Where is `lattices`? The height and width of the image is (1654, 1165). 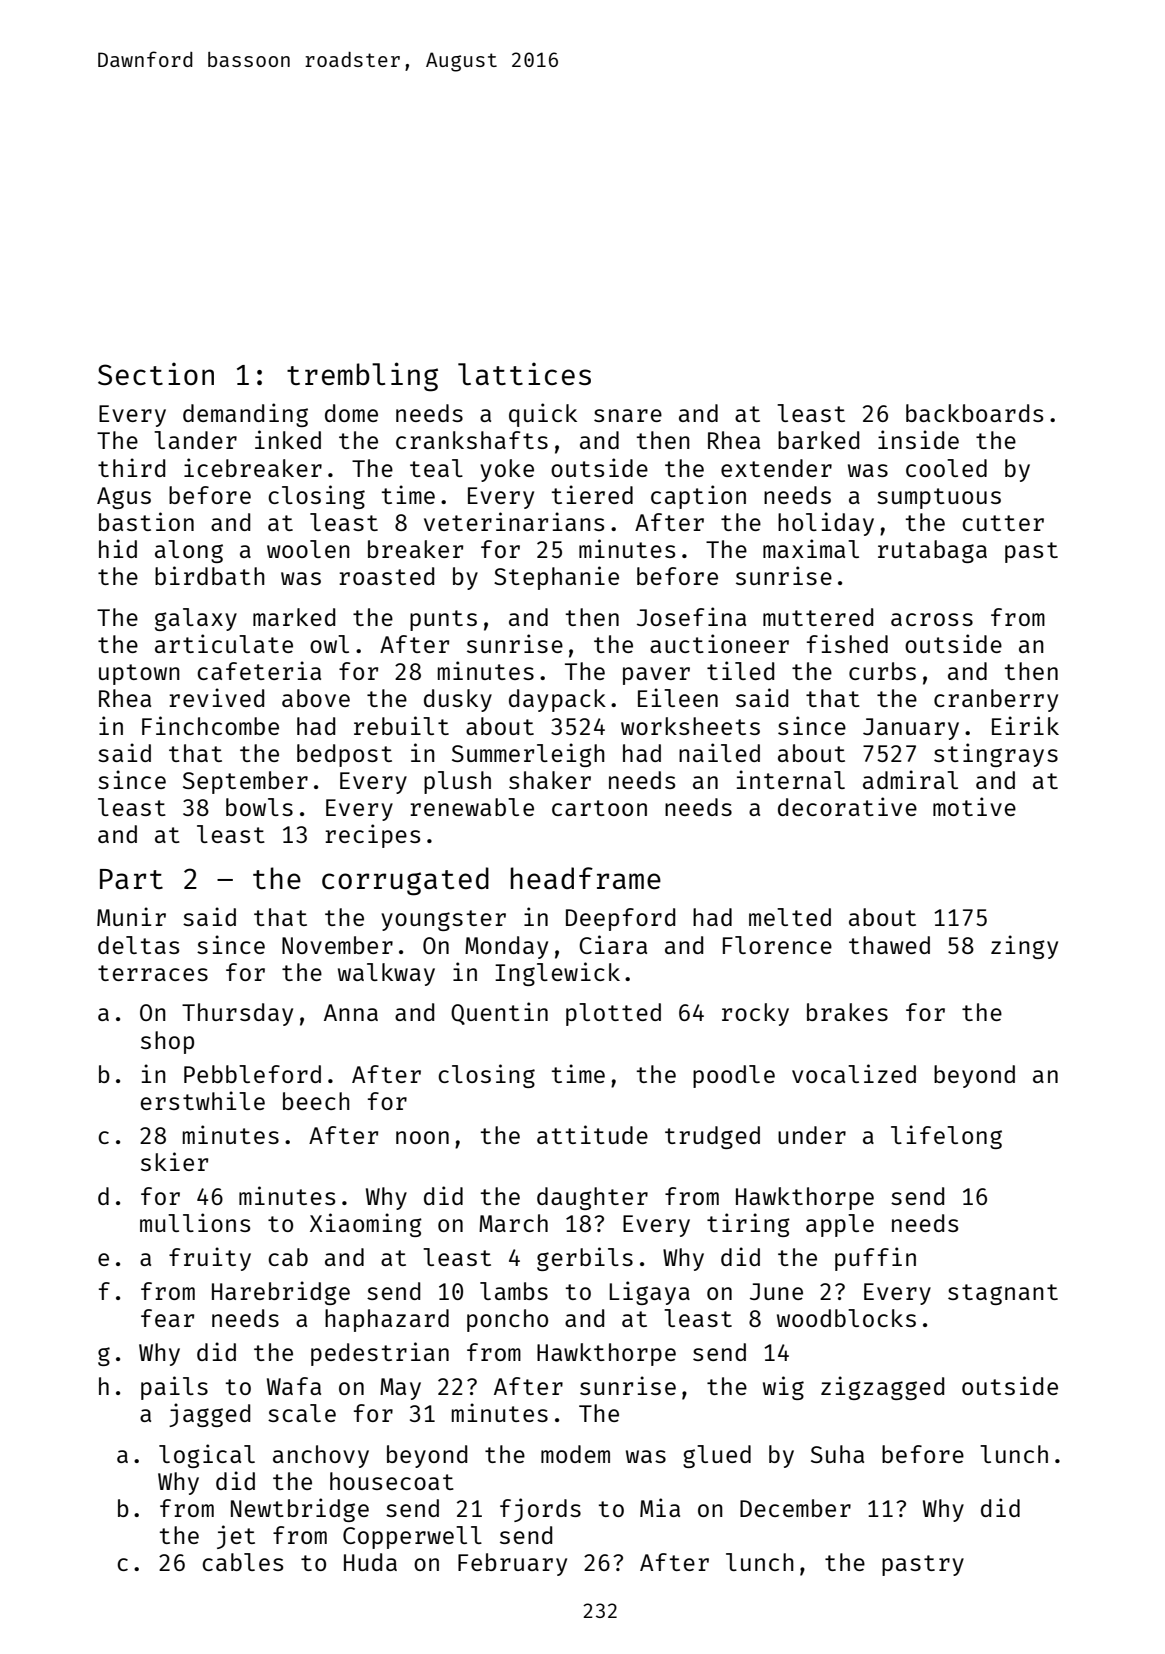 lattices is located at coordinates (524, 373).
